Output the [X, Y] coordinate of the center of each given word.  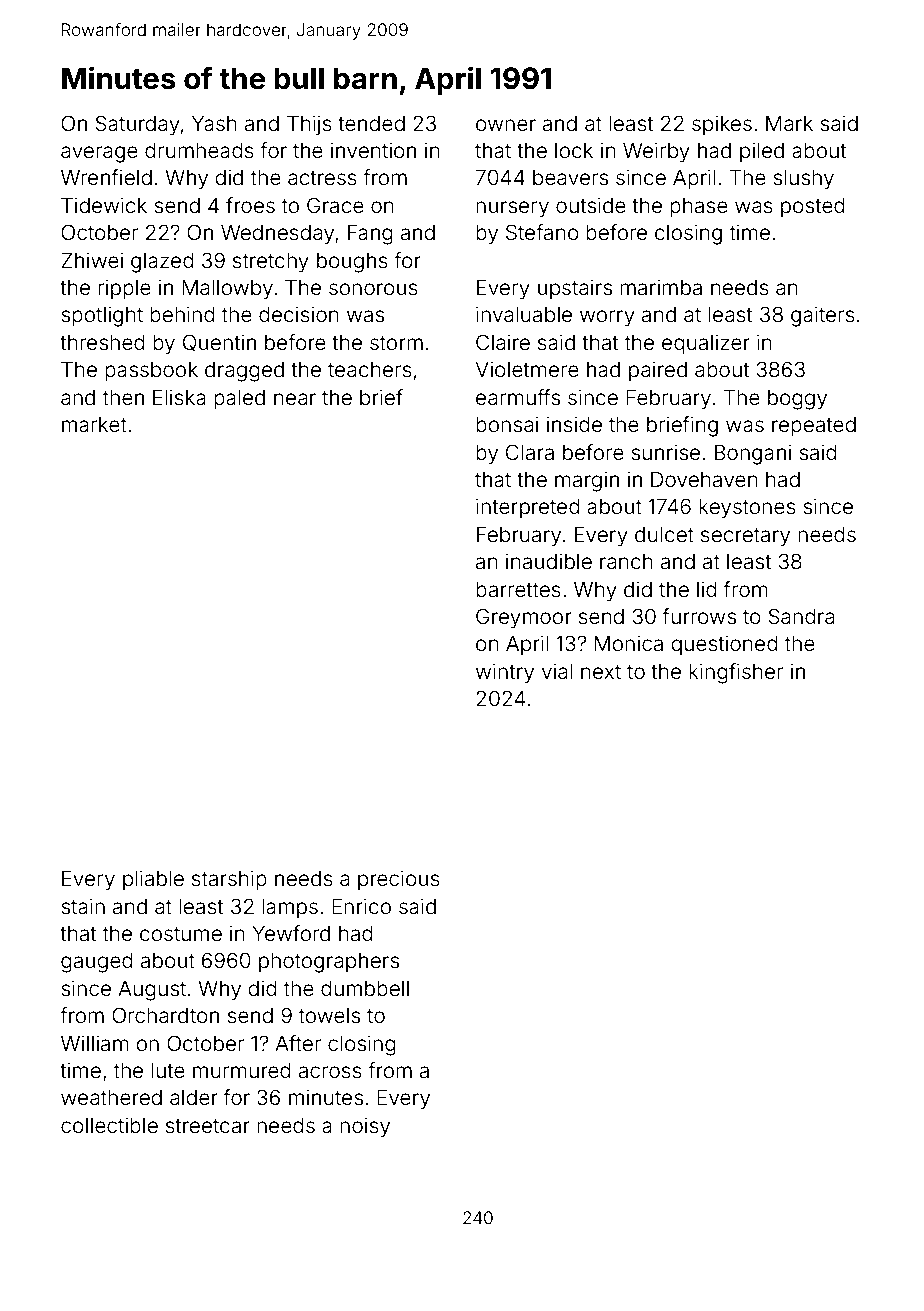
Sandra [801, 616]
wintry [505, 673]
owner [506, 125]
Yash [214, 123]
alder [194, 1098]
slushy [803, 180]
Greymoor [524, 618]
